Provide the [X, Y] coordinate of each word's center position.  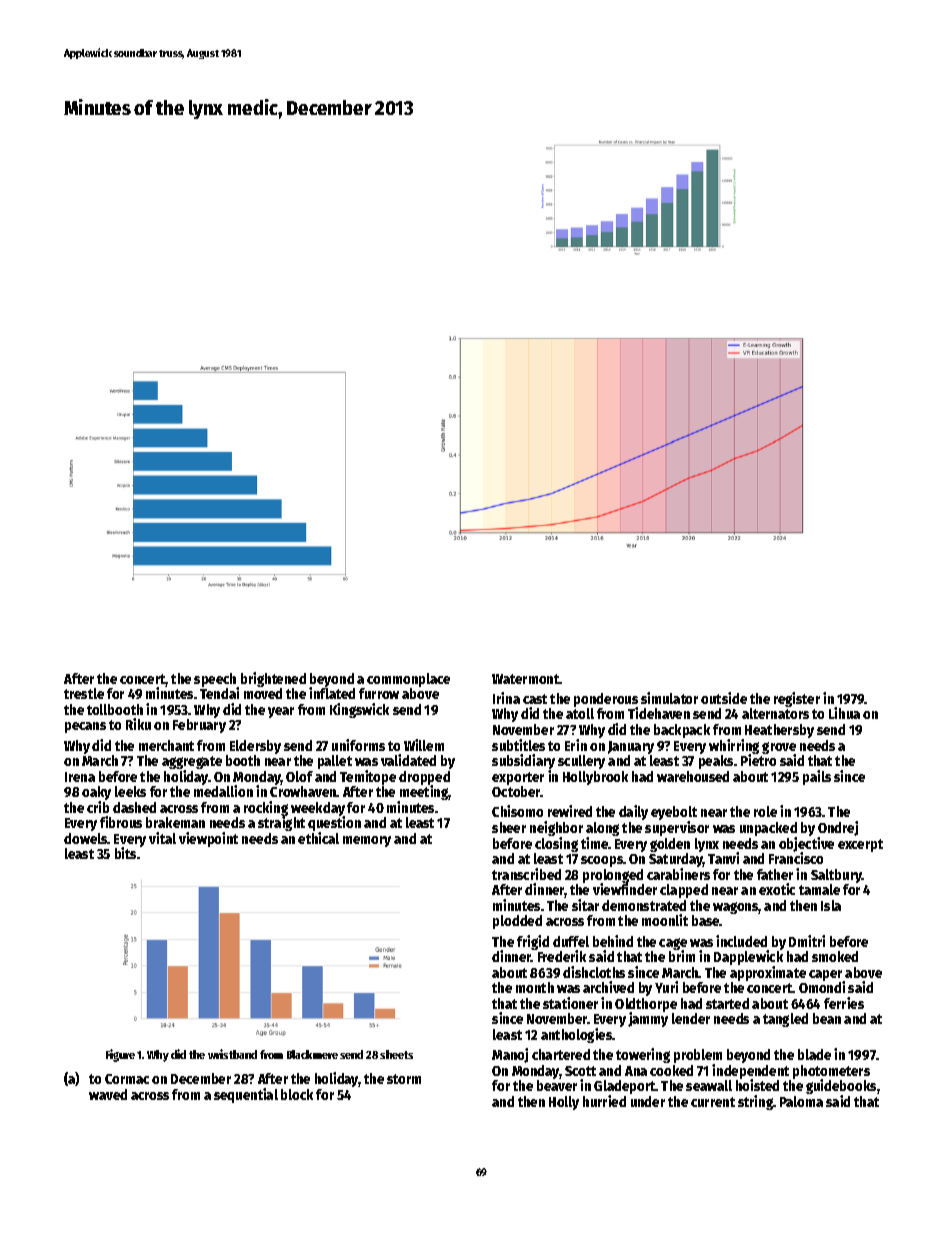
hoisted [757, 1085]
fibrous [121, 822]
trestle [84, 693]
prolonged [613, 876]
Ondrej [838, 828]
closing [556, 844]
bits [125, 853]
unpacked [768, 829]
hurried [604, 1101]
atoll [580, 713]
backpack [682, 731]
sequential [246, 1095]
